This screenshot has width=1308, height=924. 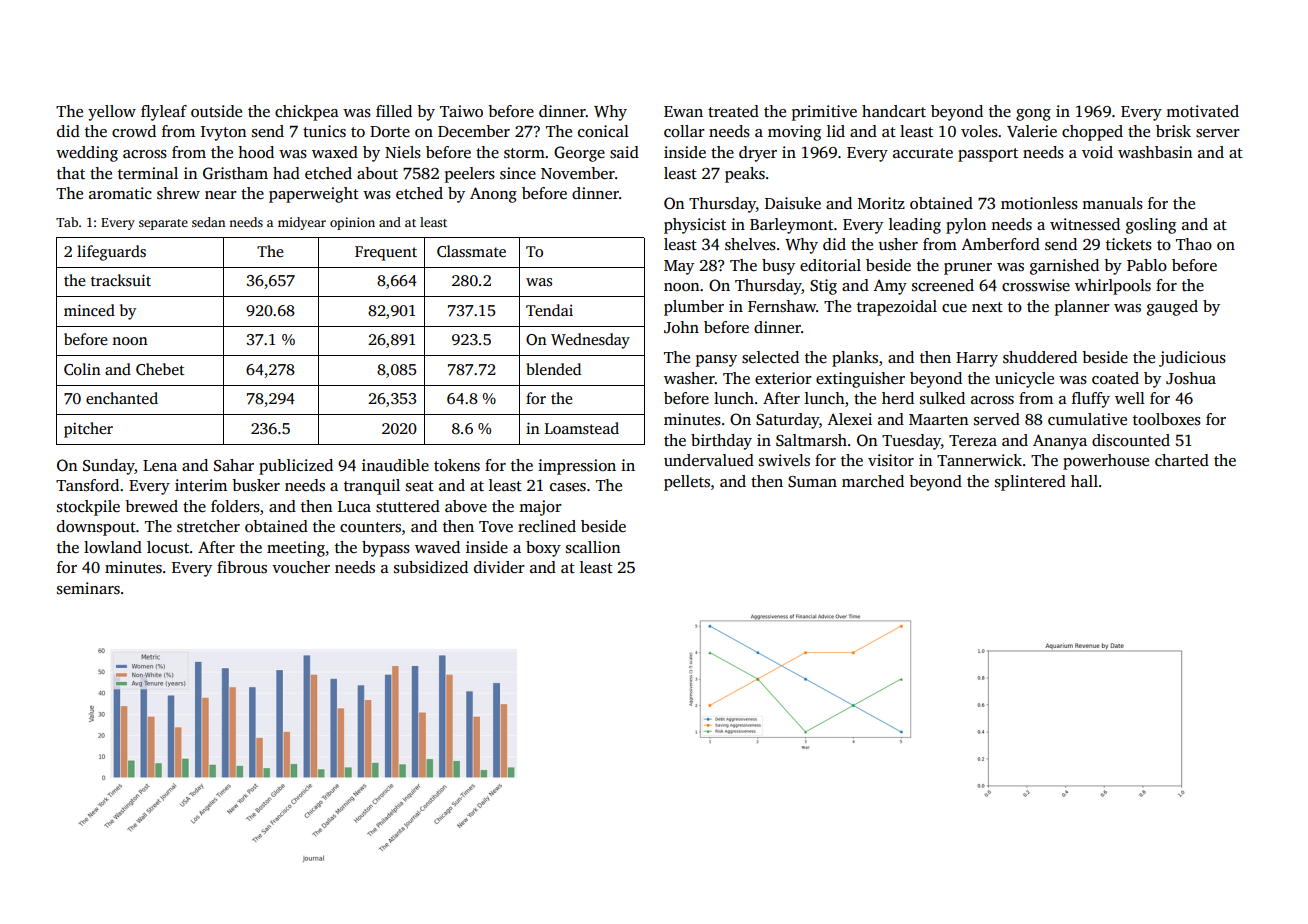 What do you see at coordinates (242, 567) in the screenshot?
I see `fibrous` at bounding box center [242, 567].
